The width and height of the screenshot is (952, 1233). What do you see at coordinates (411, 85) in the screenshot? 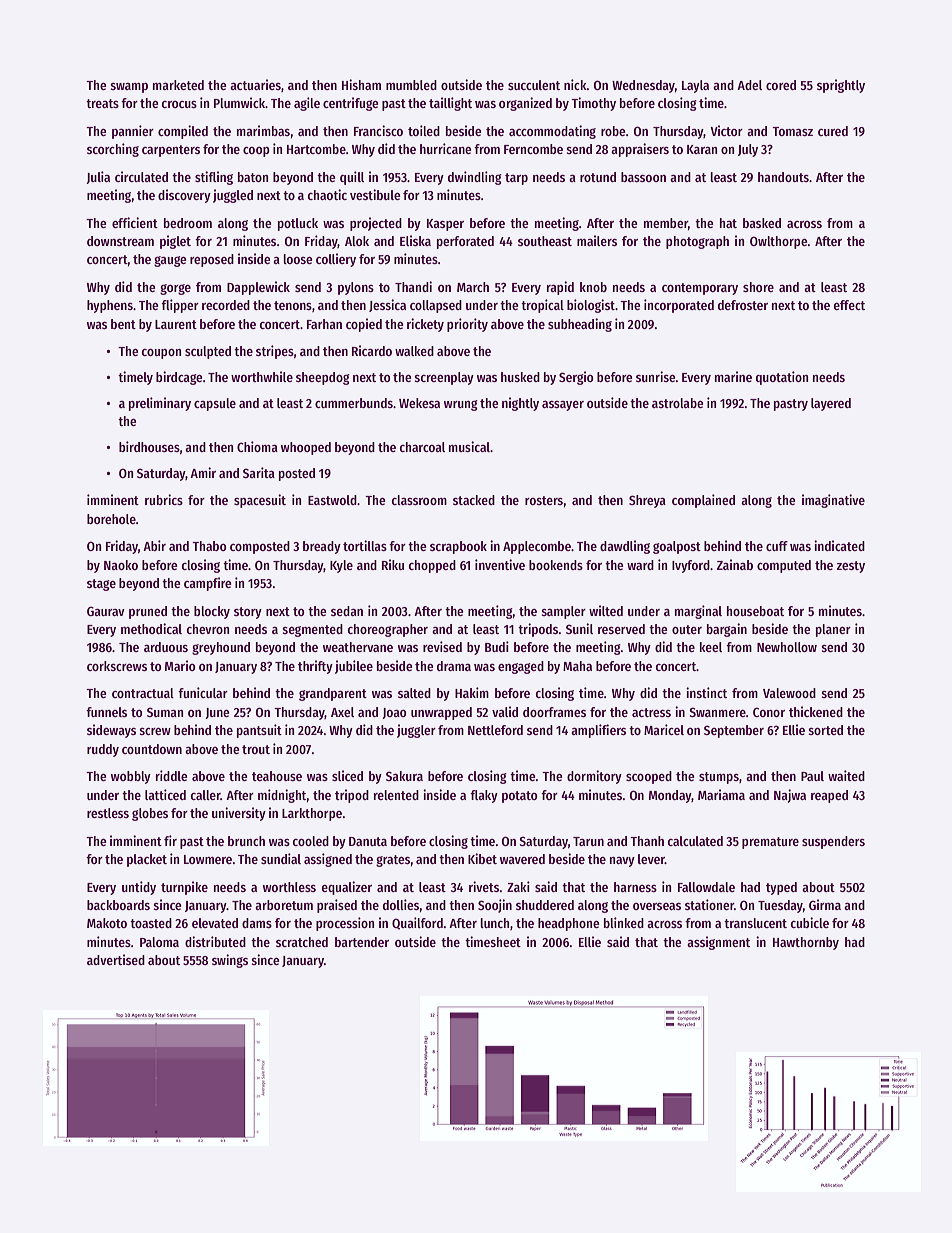
I see `mumbled` at bounding box center [411, 85].
